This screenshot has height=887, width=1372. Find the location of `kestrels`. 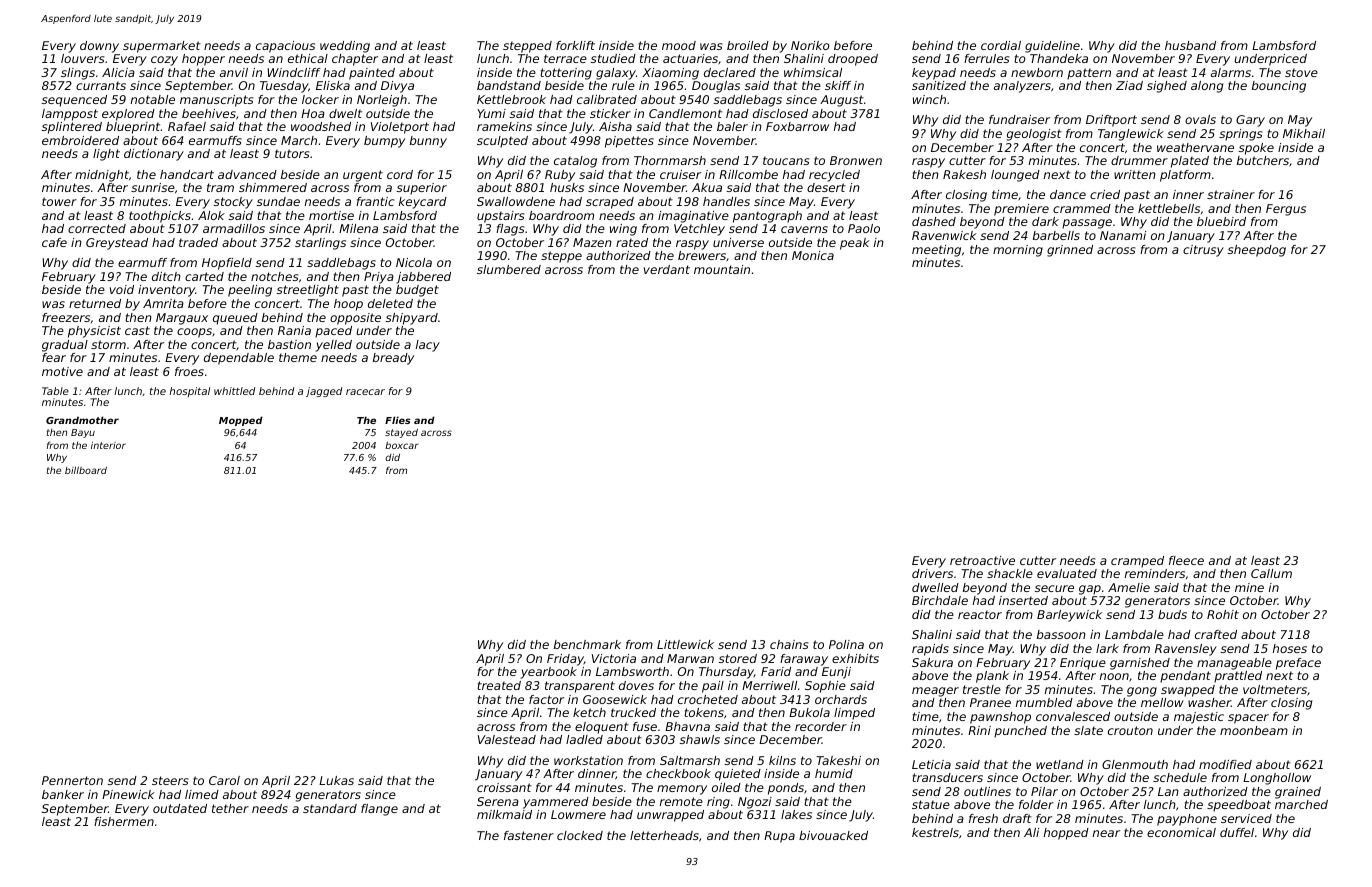

kestrels is located at coordinates (935, 832).
